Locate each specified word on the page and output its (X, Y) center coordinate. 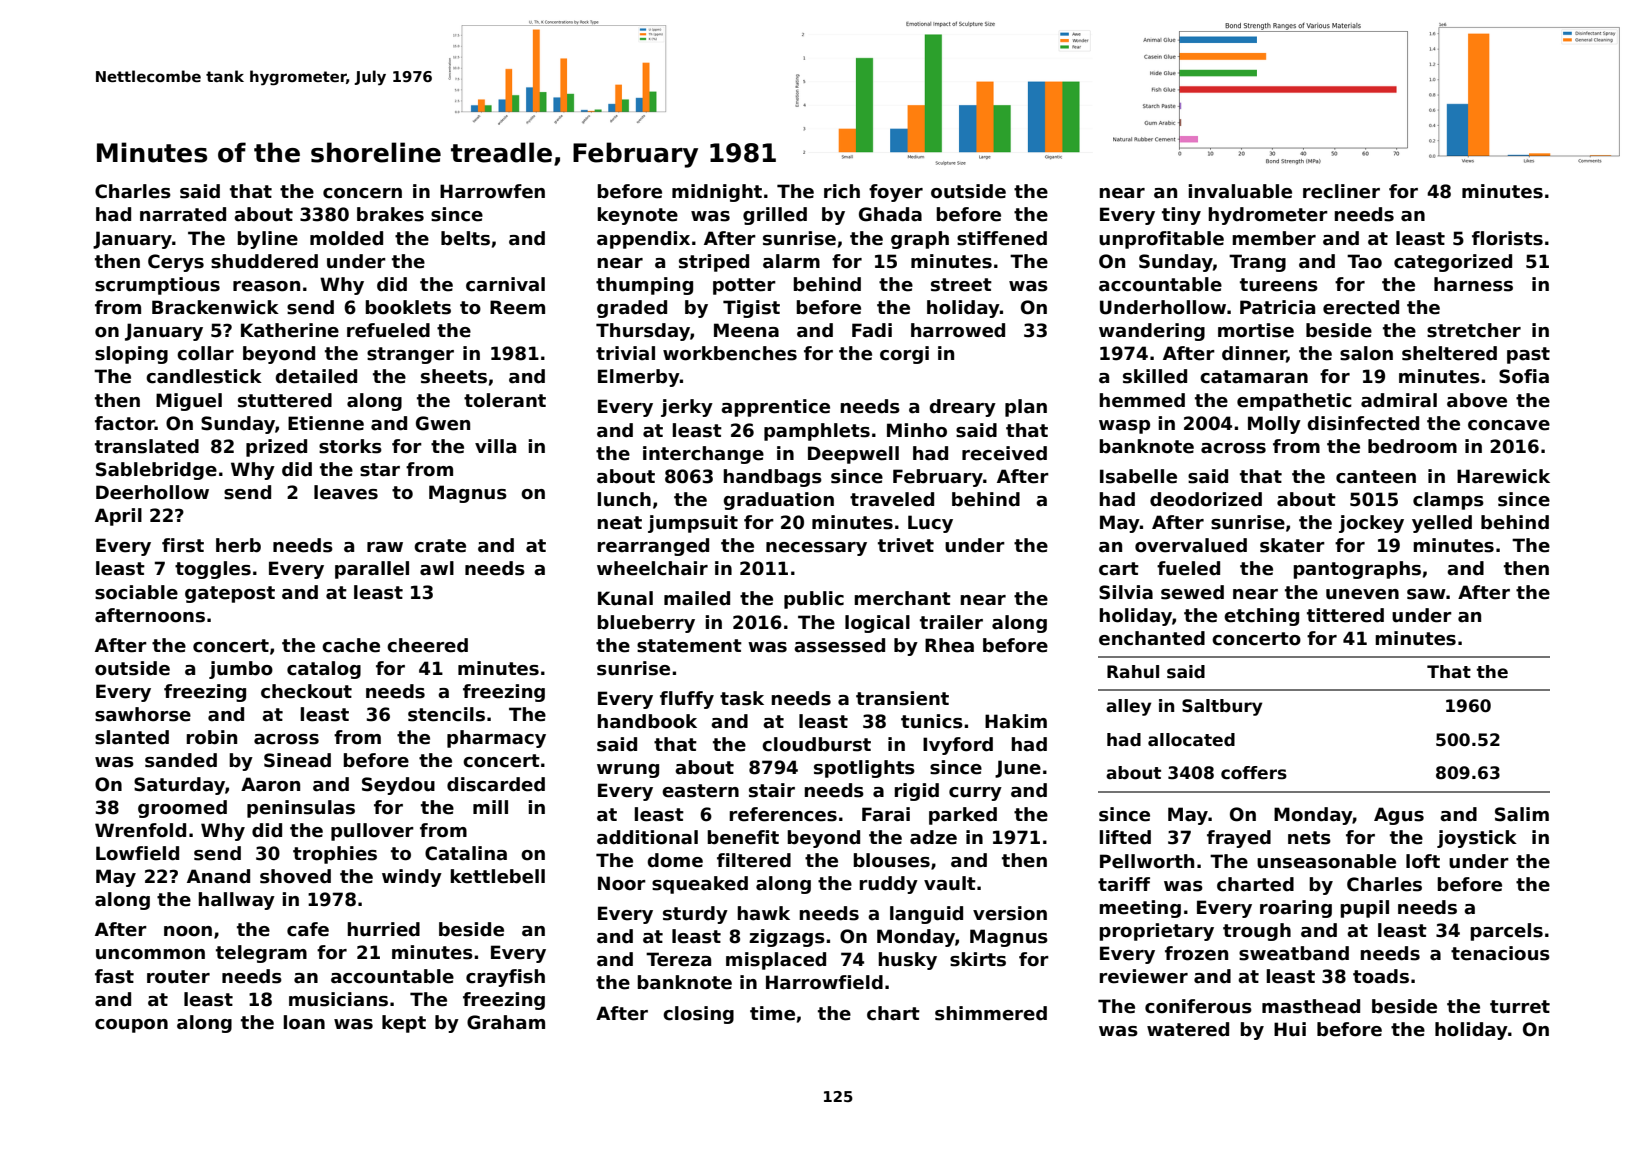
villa (495, 446)
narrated (183, 214)
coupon (131, 1026)
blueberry (646, 624)
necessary (816, 549)
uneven (1362, 594)
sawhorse (143, 714)
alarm (791, 261)
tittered (1345, 615)
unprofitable (1161, 240)
